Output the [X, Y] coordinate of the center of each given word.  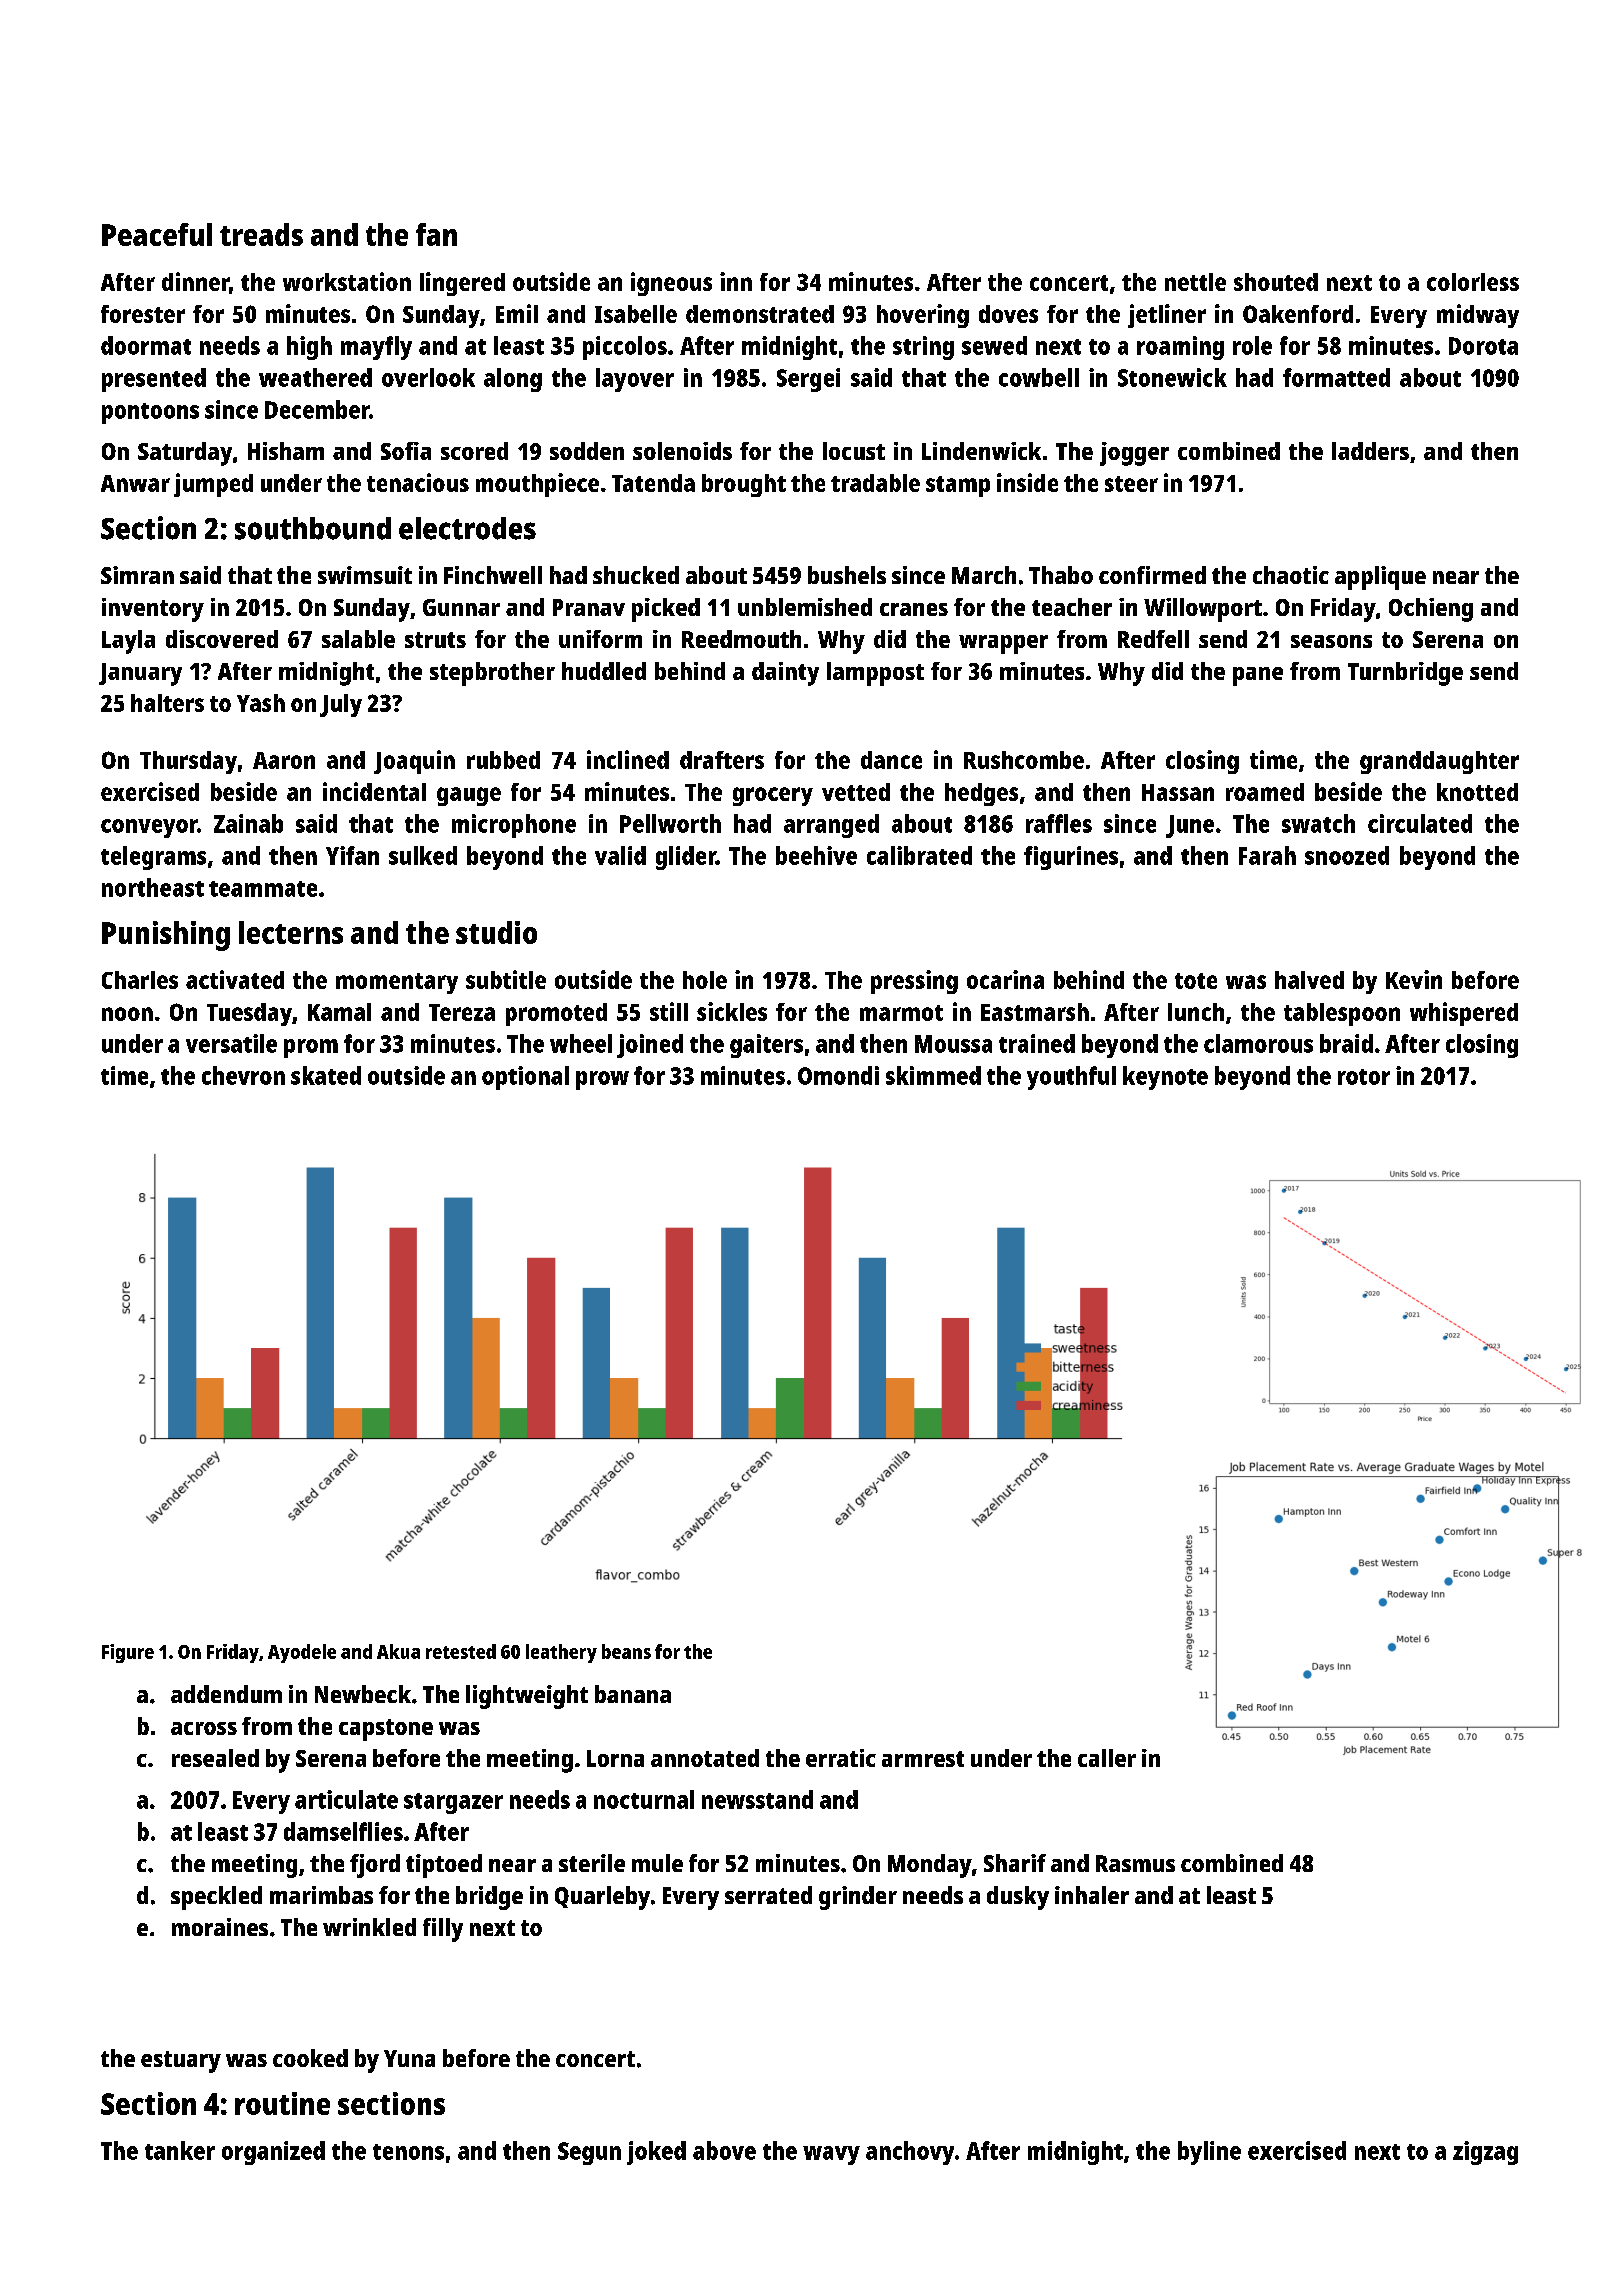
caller [1107, 1758]
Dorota [1483, 346]
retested [461, 1651]
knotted [1477, 792]
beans [626, 1651]
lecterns [291, 932]
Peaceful [157, 234]
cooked [310, 2058]
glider [686, 858]
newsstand [757, 1799]
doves [1008, 314]
